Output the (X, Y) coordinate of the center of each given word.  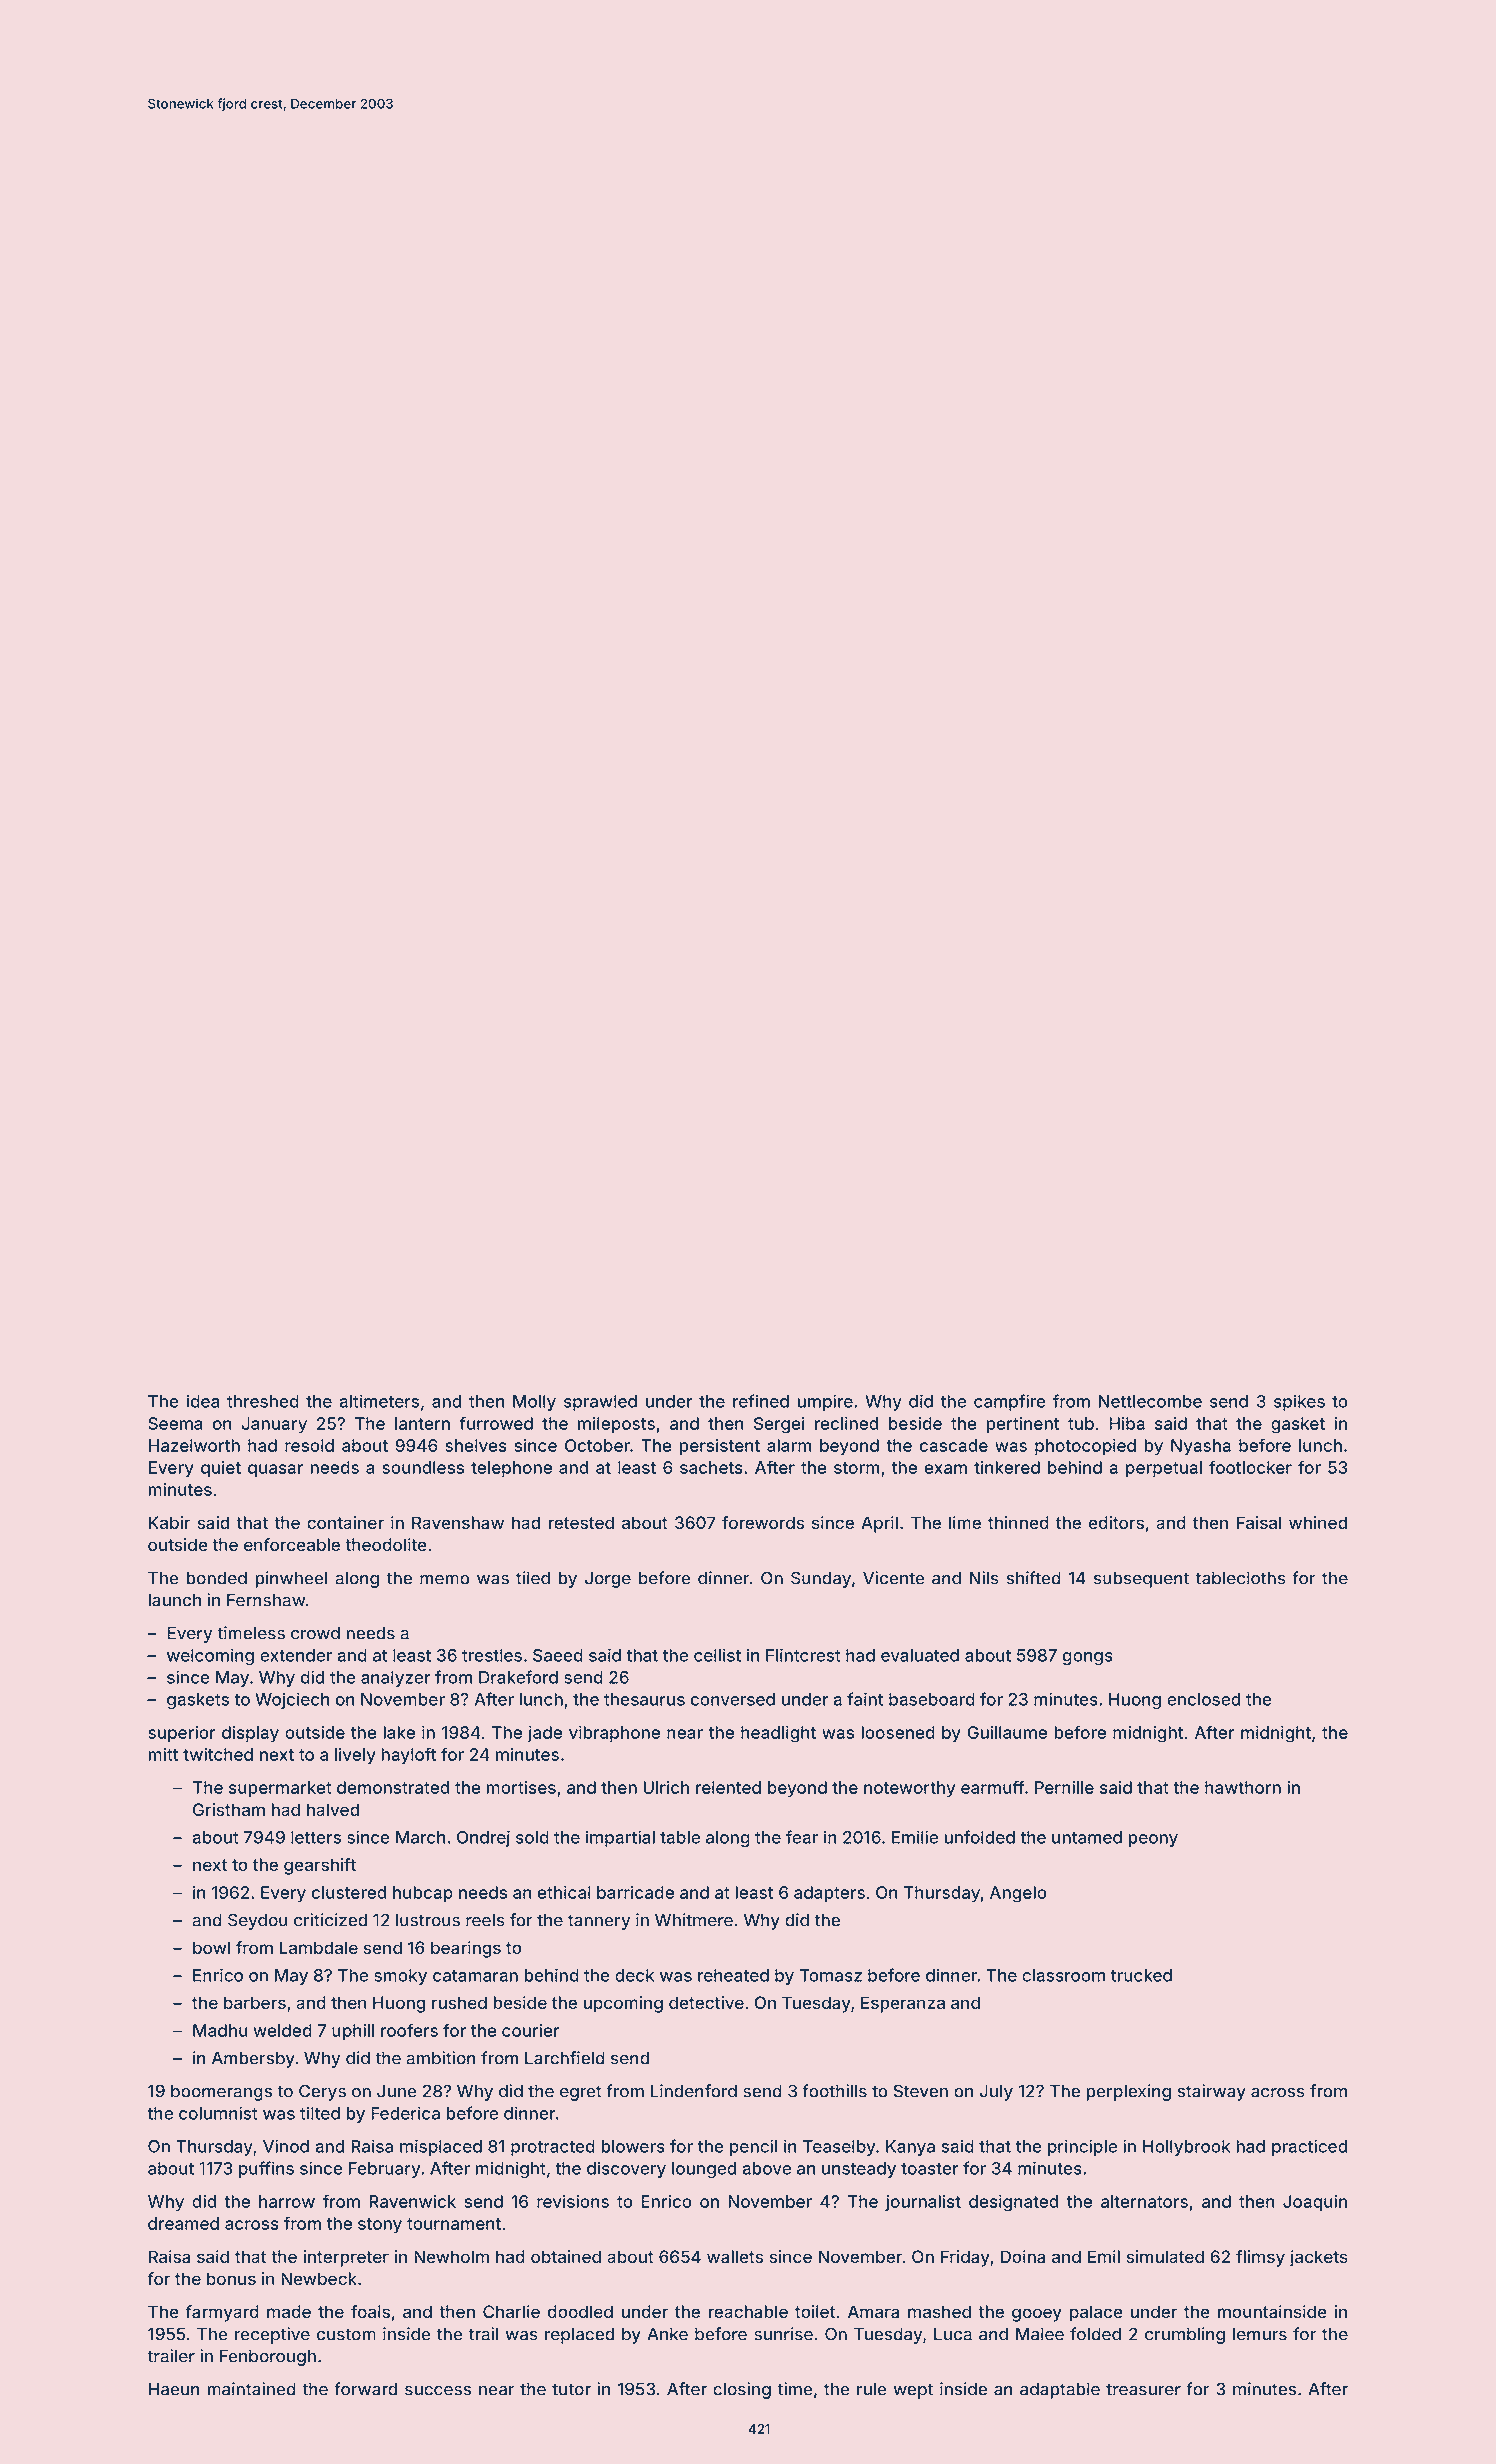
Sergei (779, 1425)
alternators (1144, 2201)
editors (1116, 1522)
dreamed (183, 2223)
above (766, 2168)
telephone (511, 1469)
